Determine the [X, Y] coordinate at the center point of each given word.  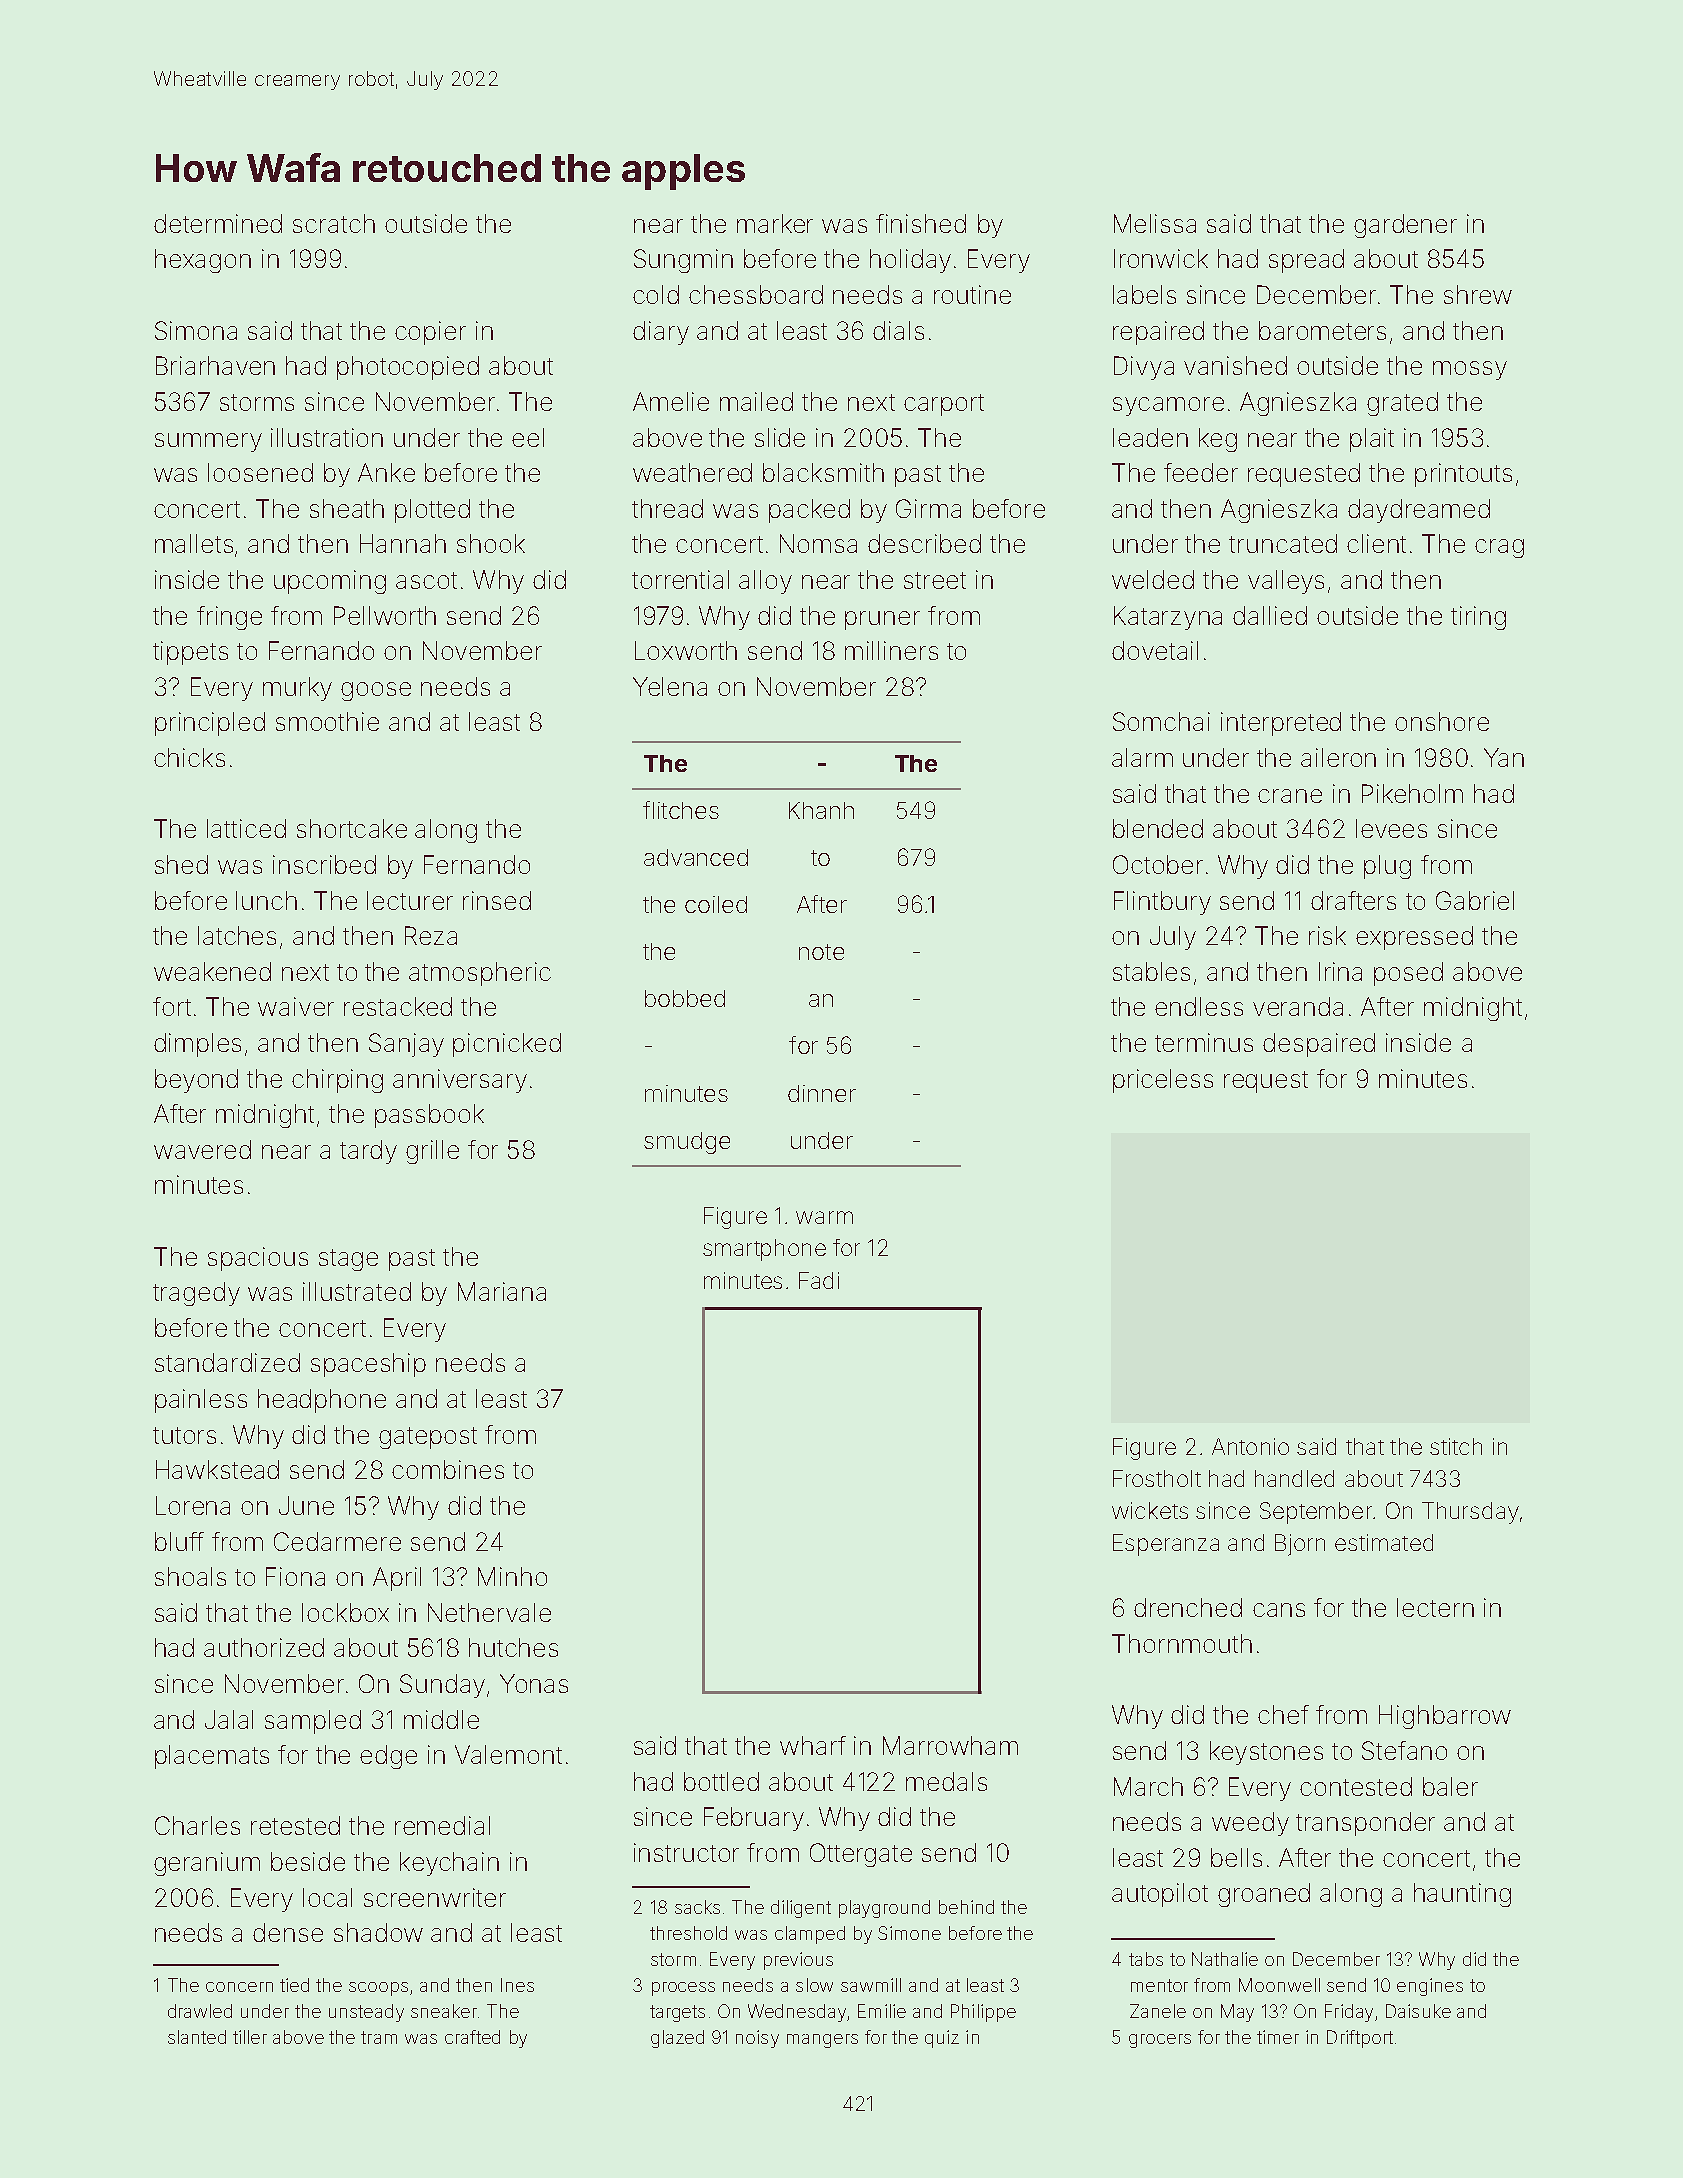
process [683, 1989]
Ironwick [1161, 258]
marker [775, 223]
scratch [334, 223]
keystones [1266, 1753]
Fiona [295, 1576]
